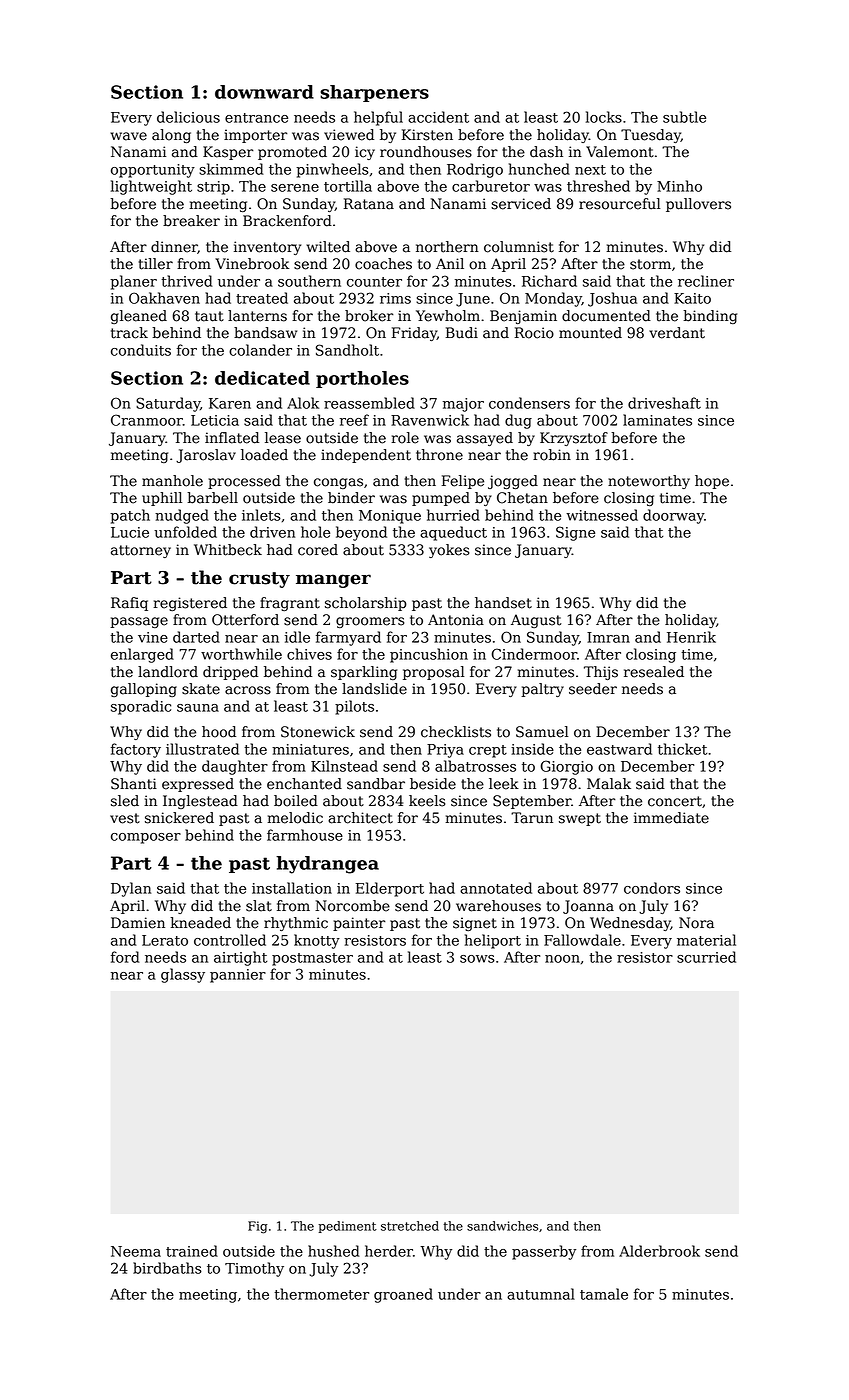 This screenshot has width=849, height=1400. Describe the element at coordinates (562, 959) in the screenshot. I see `noon` at that location.
